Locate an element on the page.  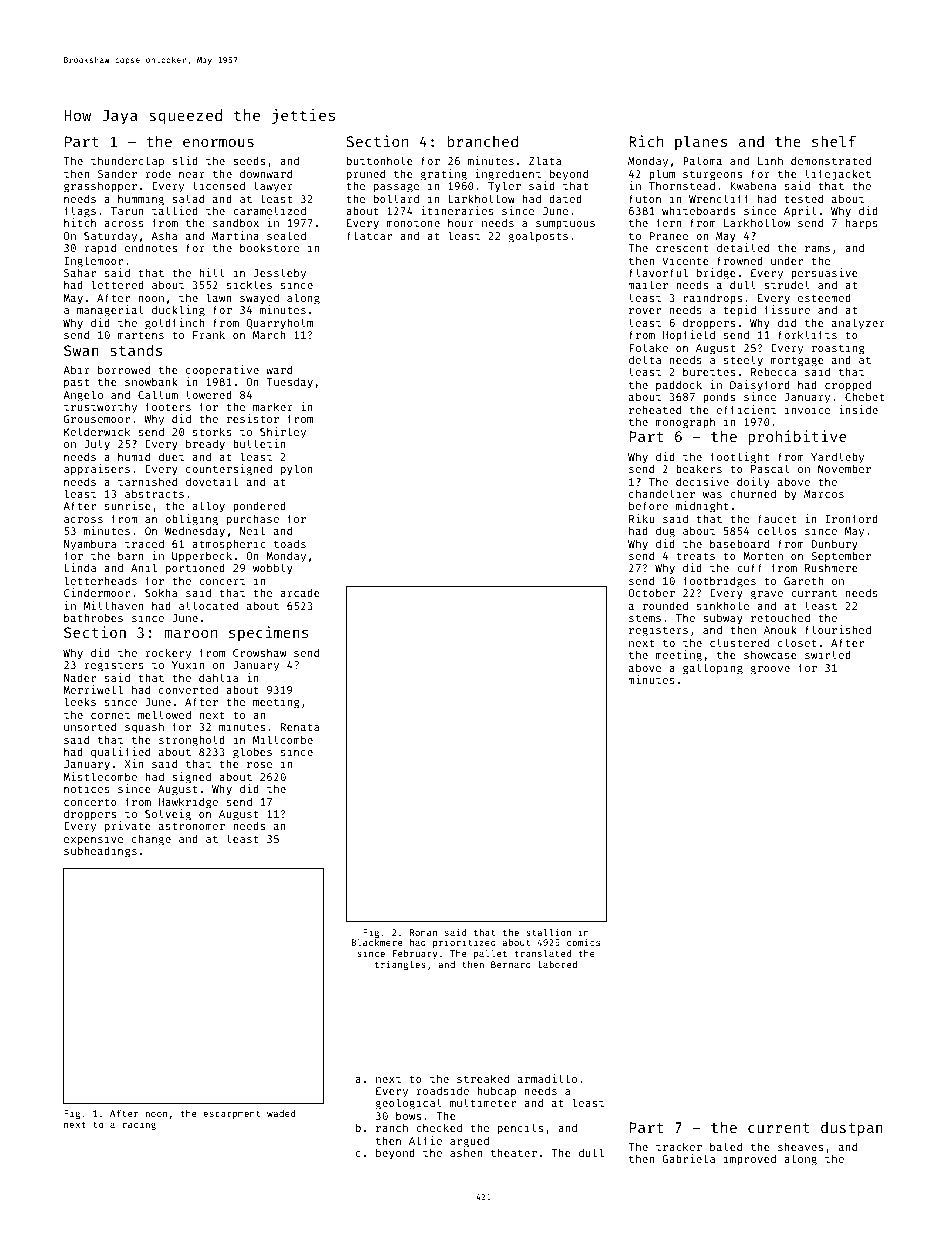
Hopfield is located at coordinates (689, 335).
